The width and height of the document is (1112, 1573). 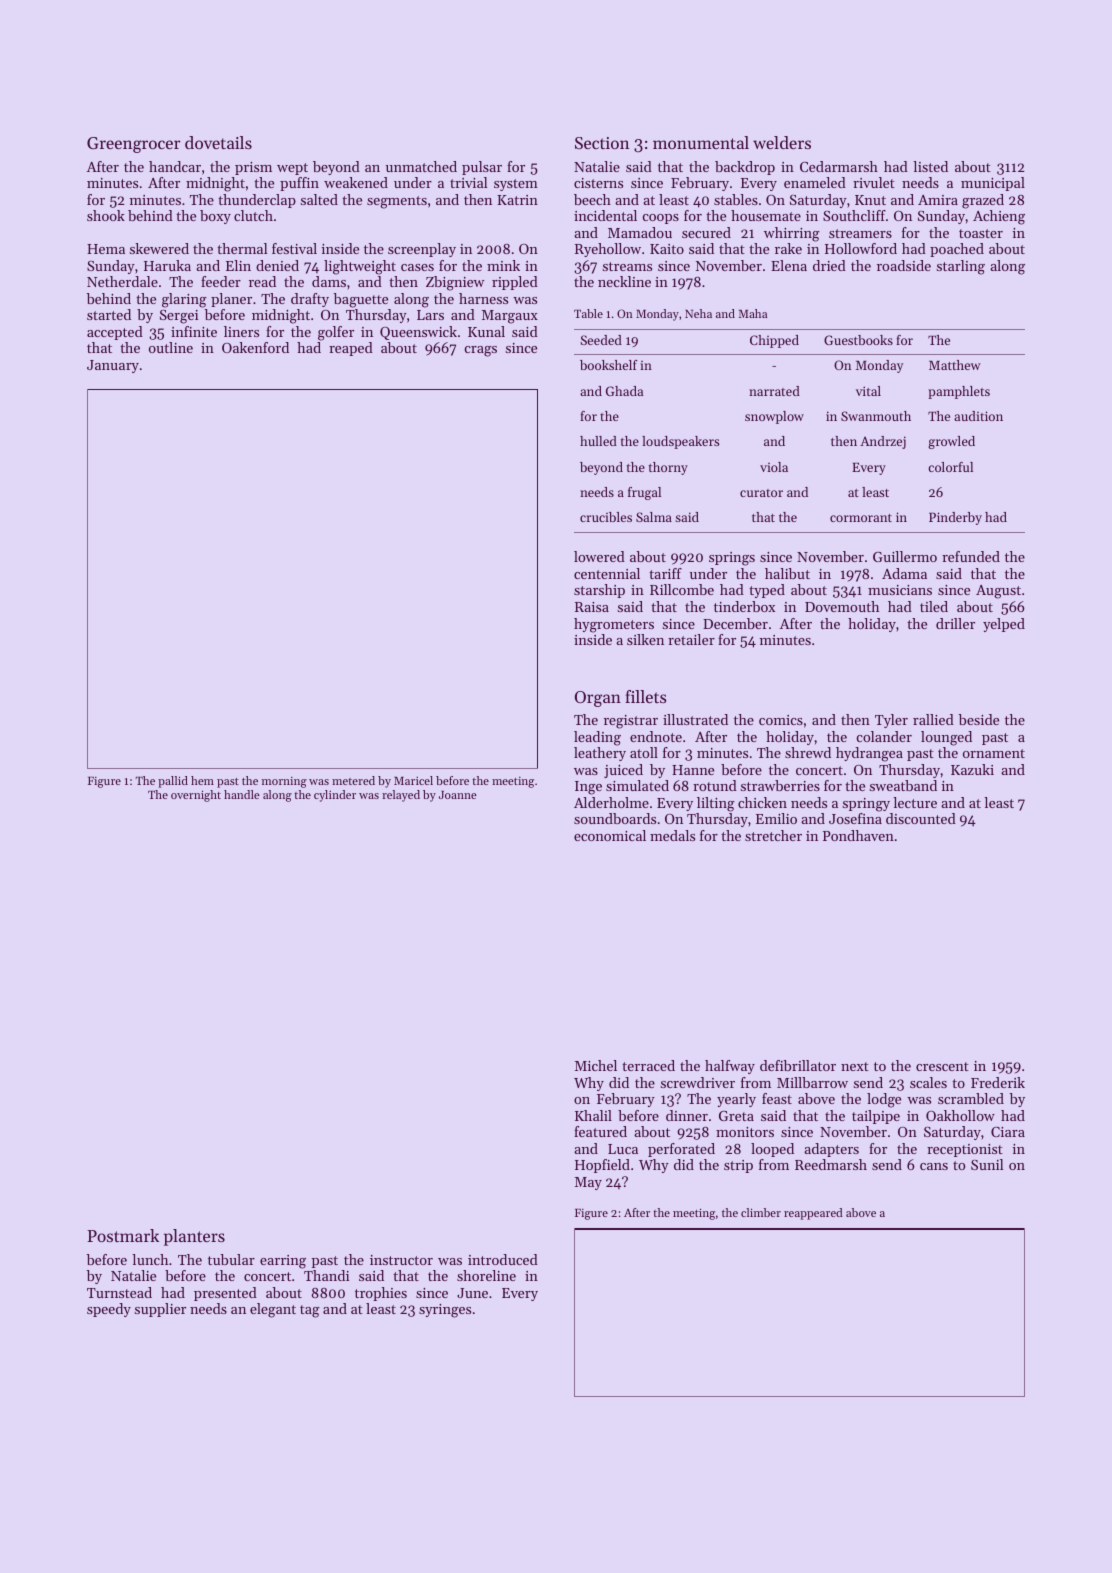 I want to click on retailer, so click(x=691, y=639).
